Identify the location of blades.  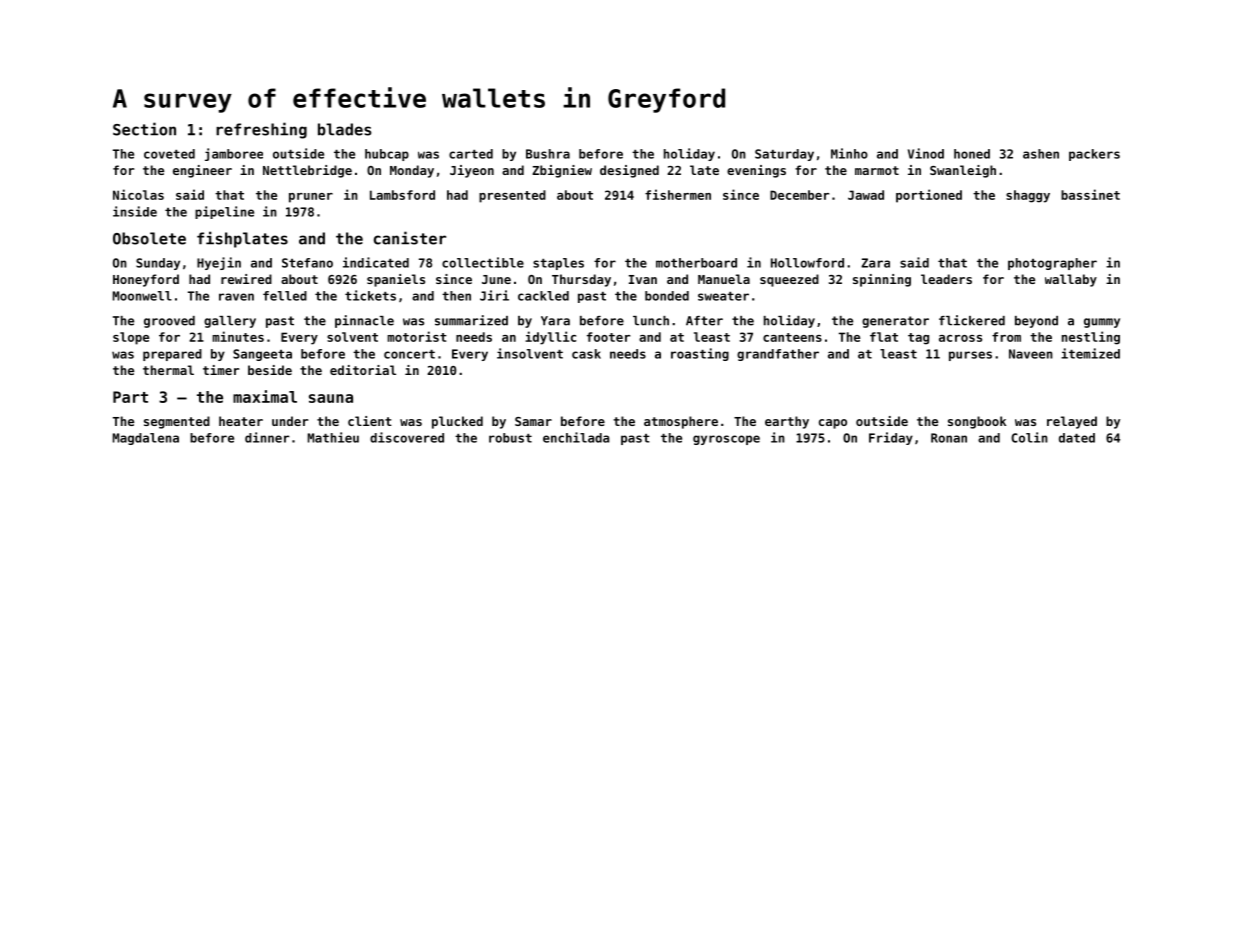
(344, 129).
